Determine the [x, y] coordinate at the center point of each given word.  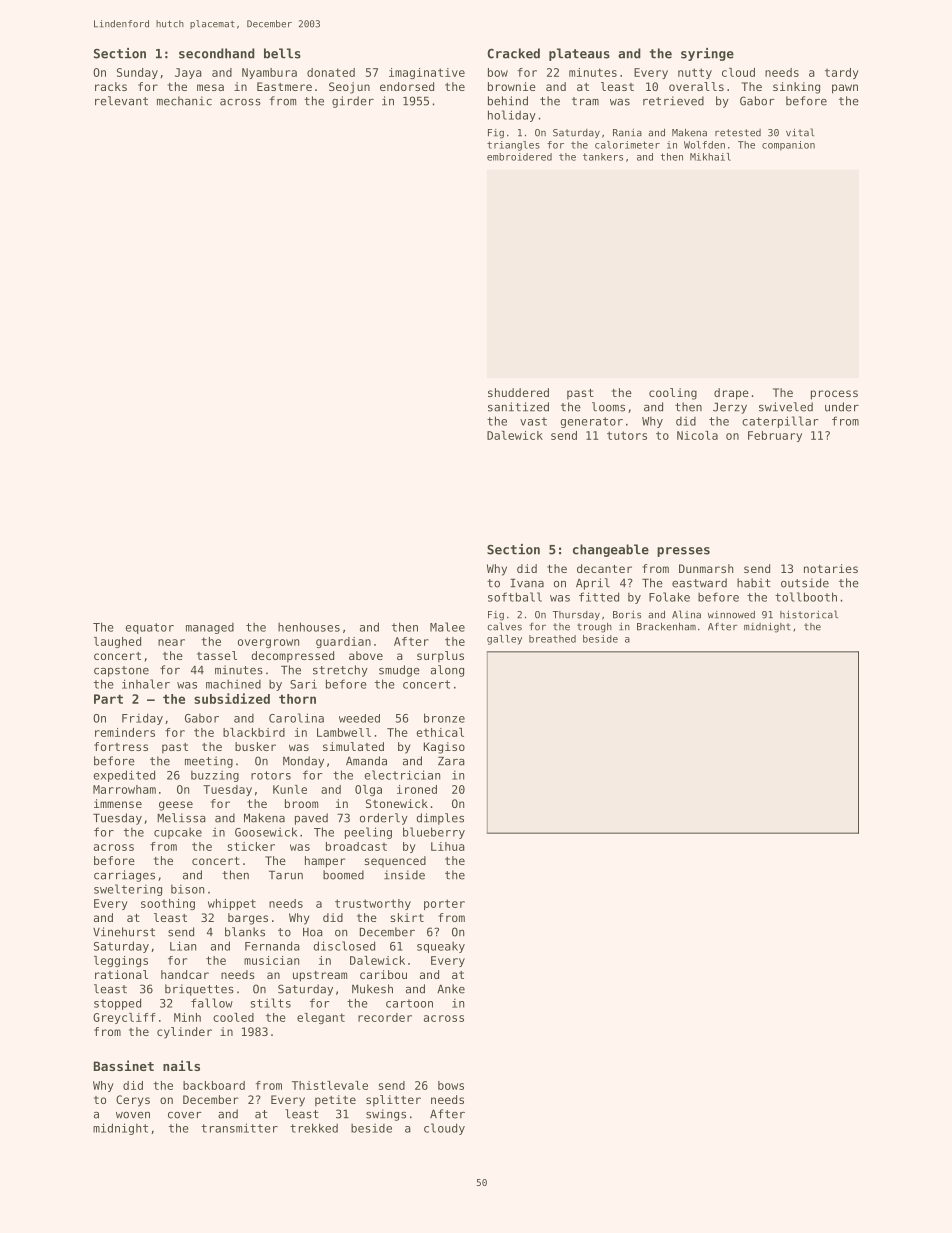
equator [149, 628]
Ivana [527, 583]
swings [386, 1115]
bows [451, 1085]
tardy [842, 73]
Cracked [513, 53]
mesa [210, 87]
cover [185, 1115]
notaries [831, 568]
